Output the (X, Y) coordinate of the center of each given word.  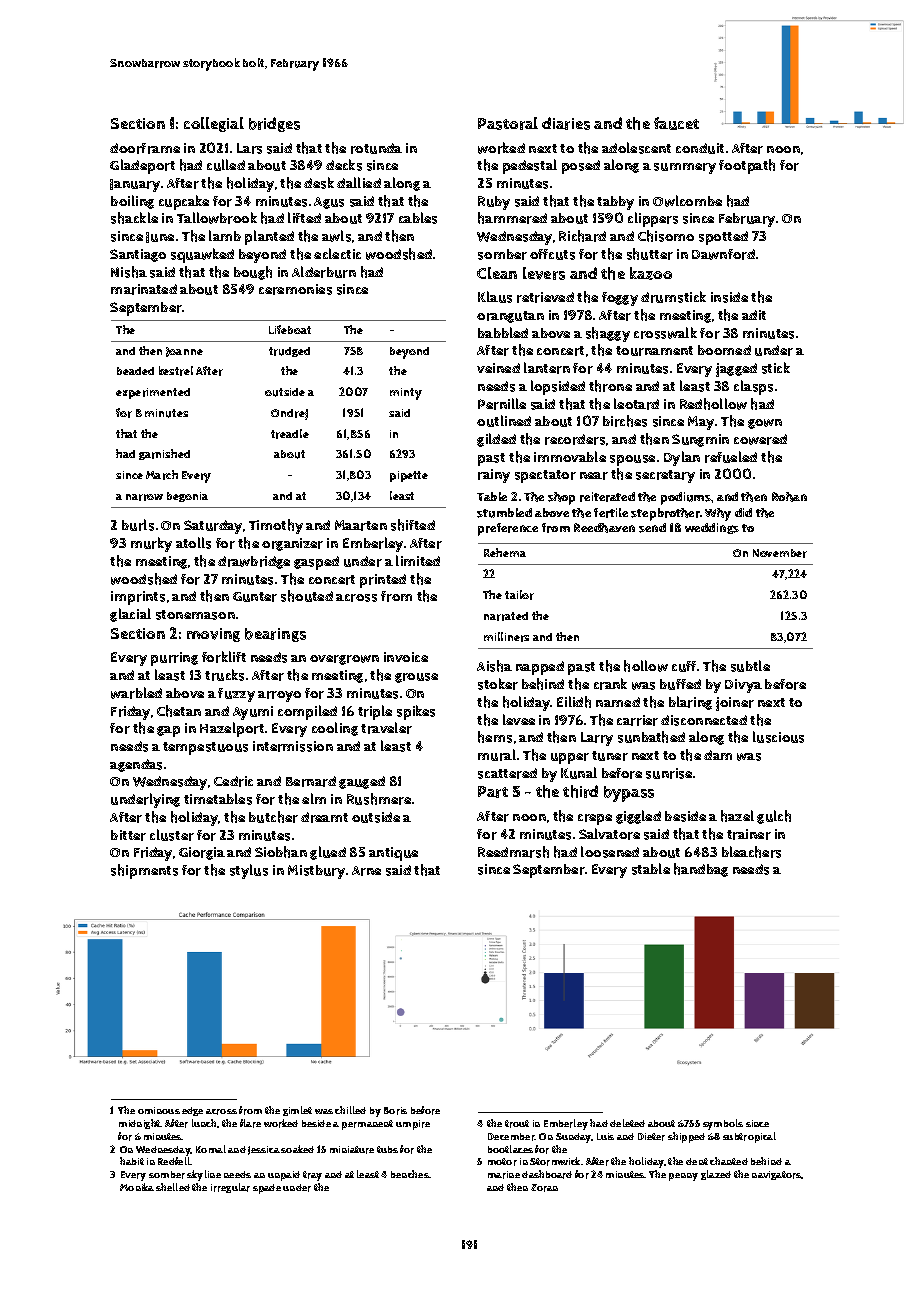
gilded (496, 440)
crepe (595, 819)
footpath (747, 166)
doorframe (145, 148)
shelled (173, 1187)
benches (410, 1174)
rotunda (376, 148)
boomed (724, 350)
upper (570, 758)
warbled (136, 693)
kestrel (176, 371)
